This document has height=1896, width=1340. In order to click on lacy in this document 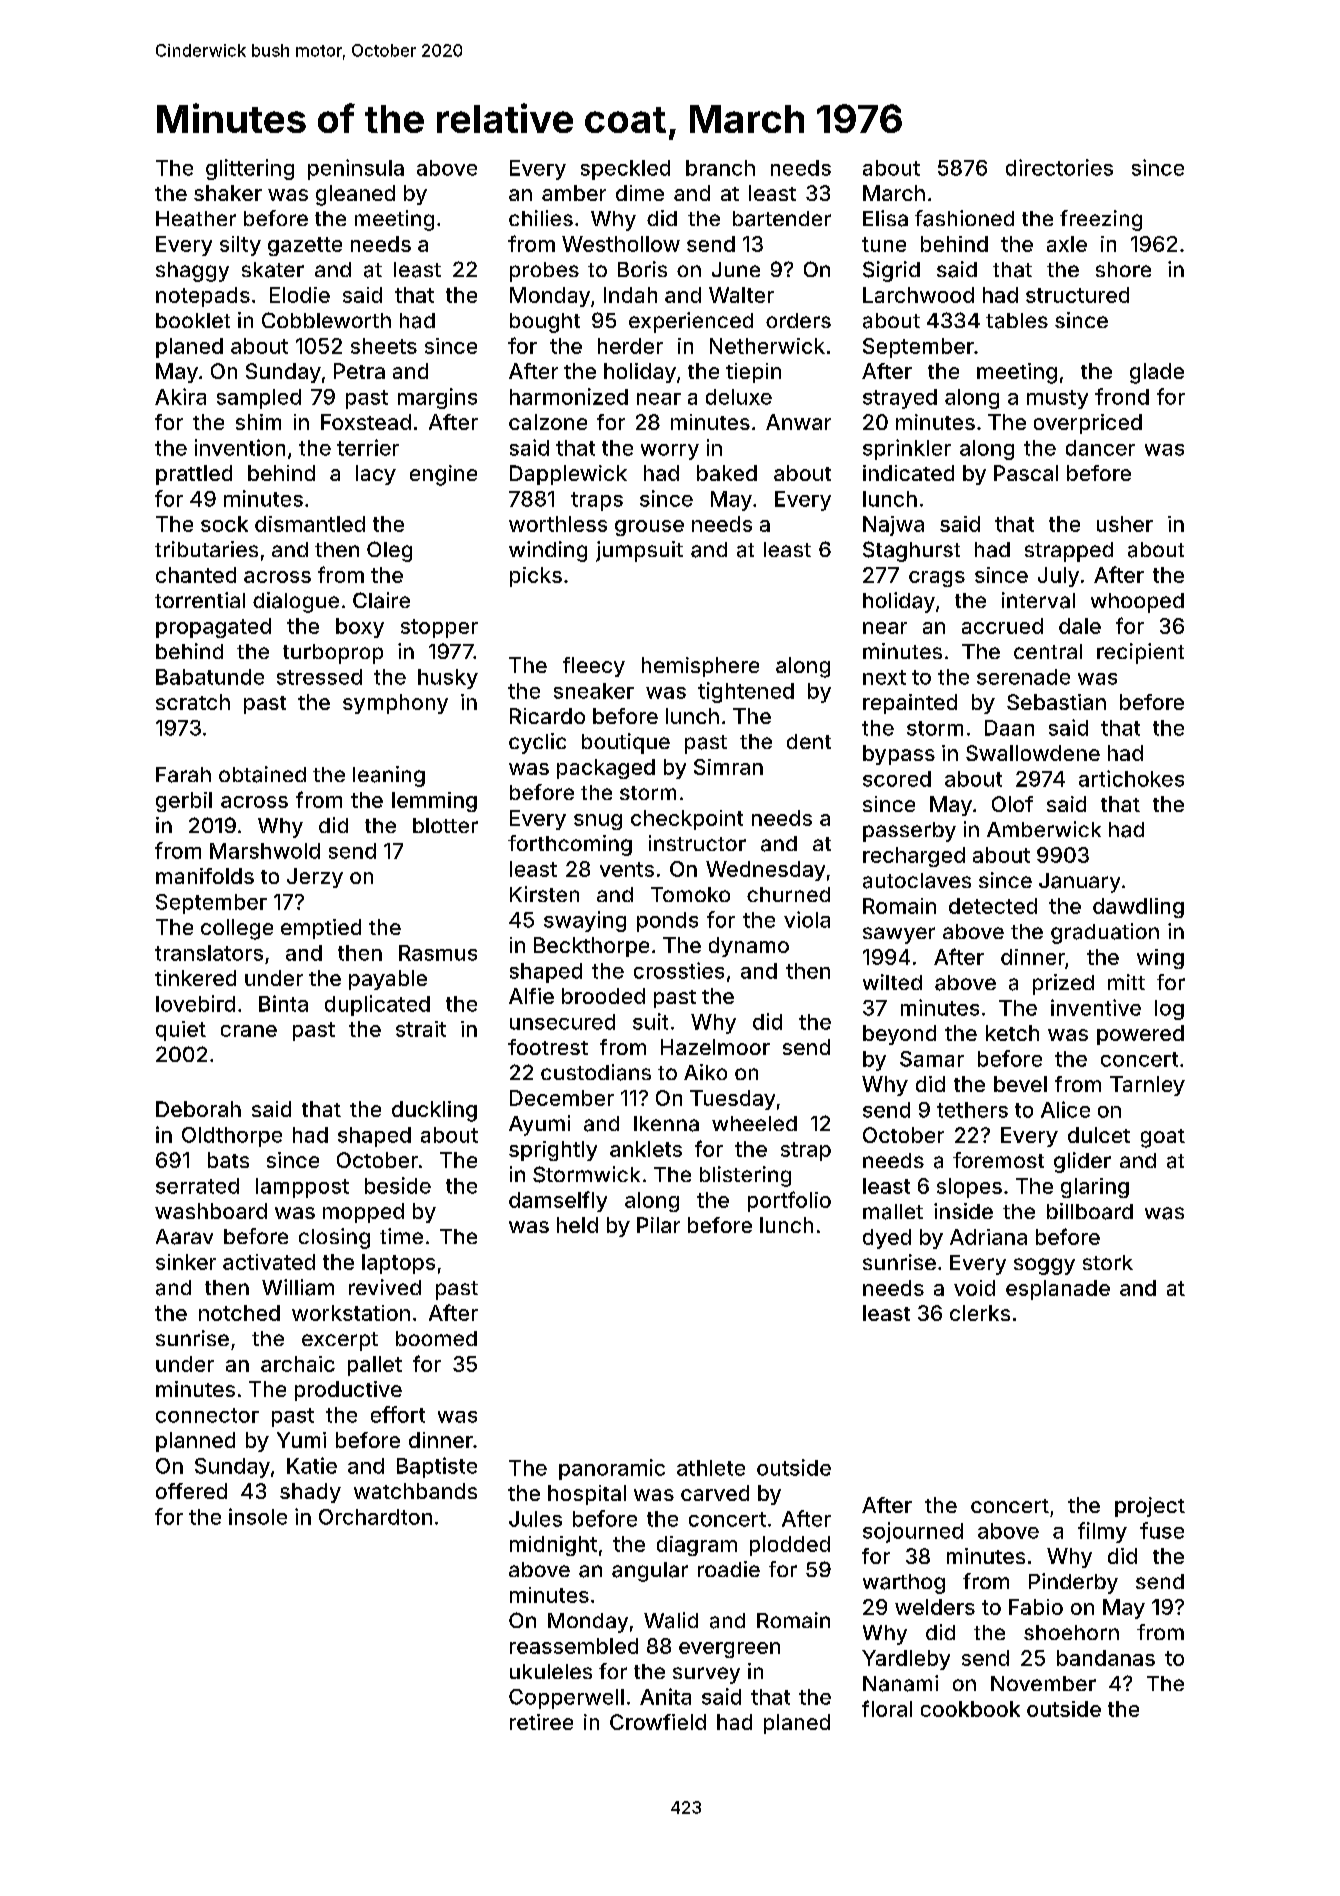, I will do `click(376, 475)`.
